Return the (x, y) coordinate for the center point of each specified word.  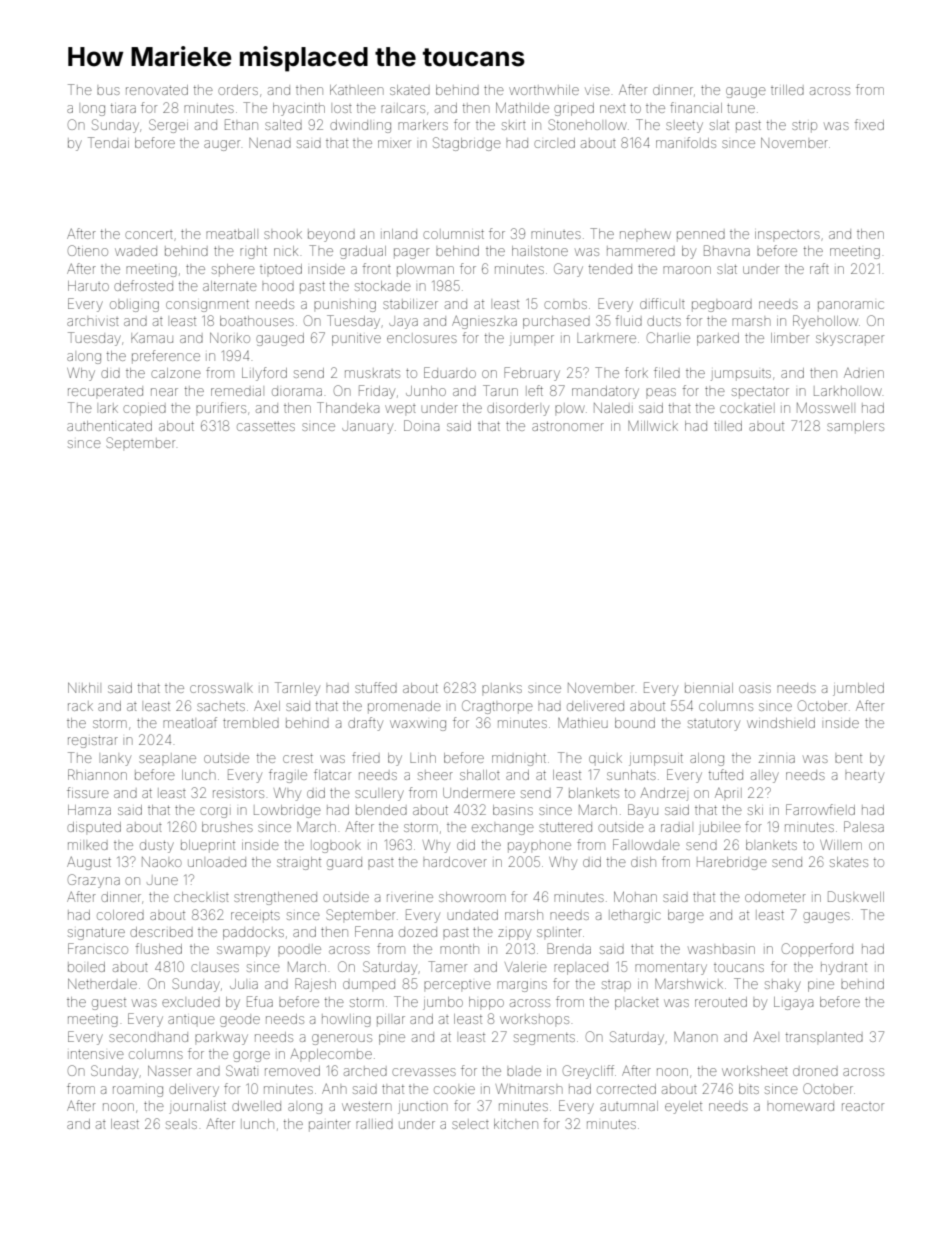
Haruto (88, 286)
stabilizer (410, 304)
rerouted (721, 1002)
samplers (855, 427)
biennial (709, 688)
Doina (421, 425)
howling (346, 1020)
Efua (260, 1001)
